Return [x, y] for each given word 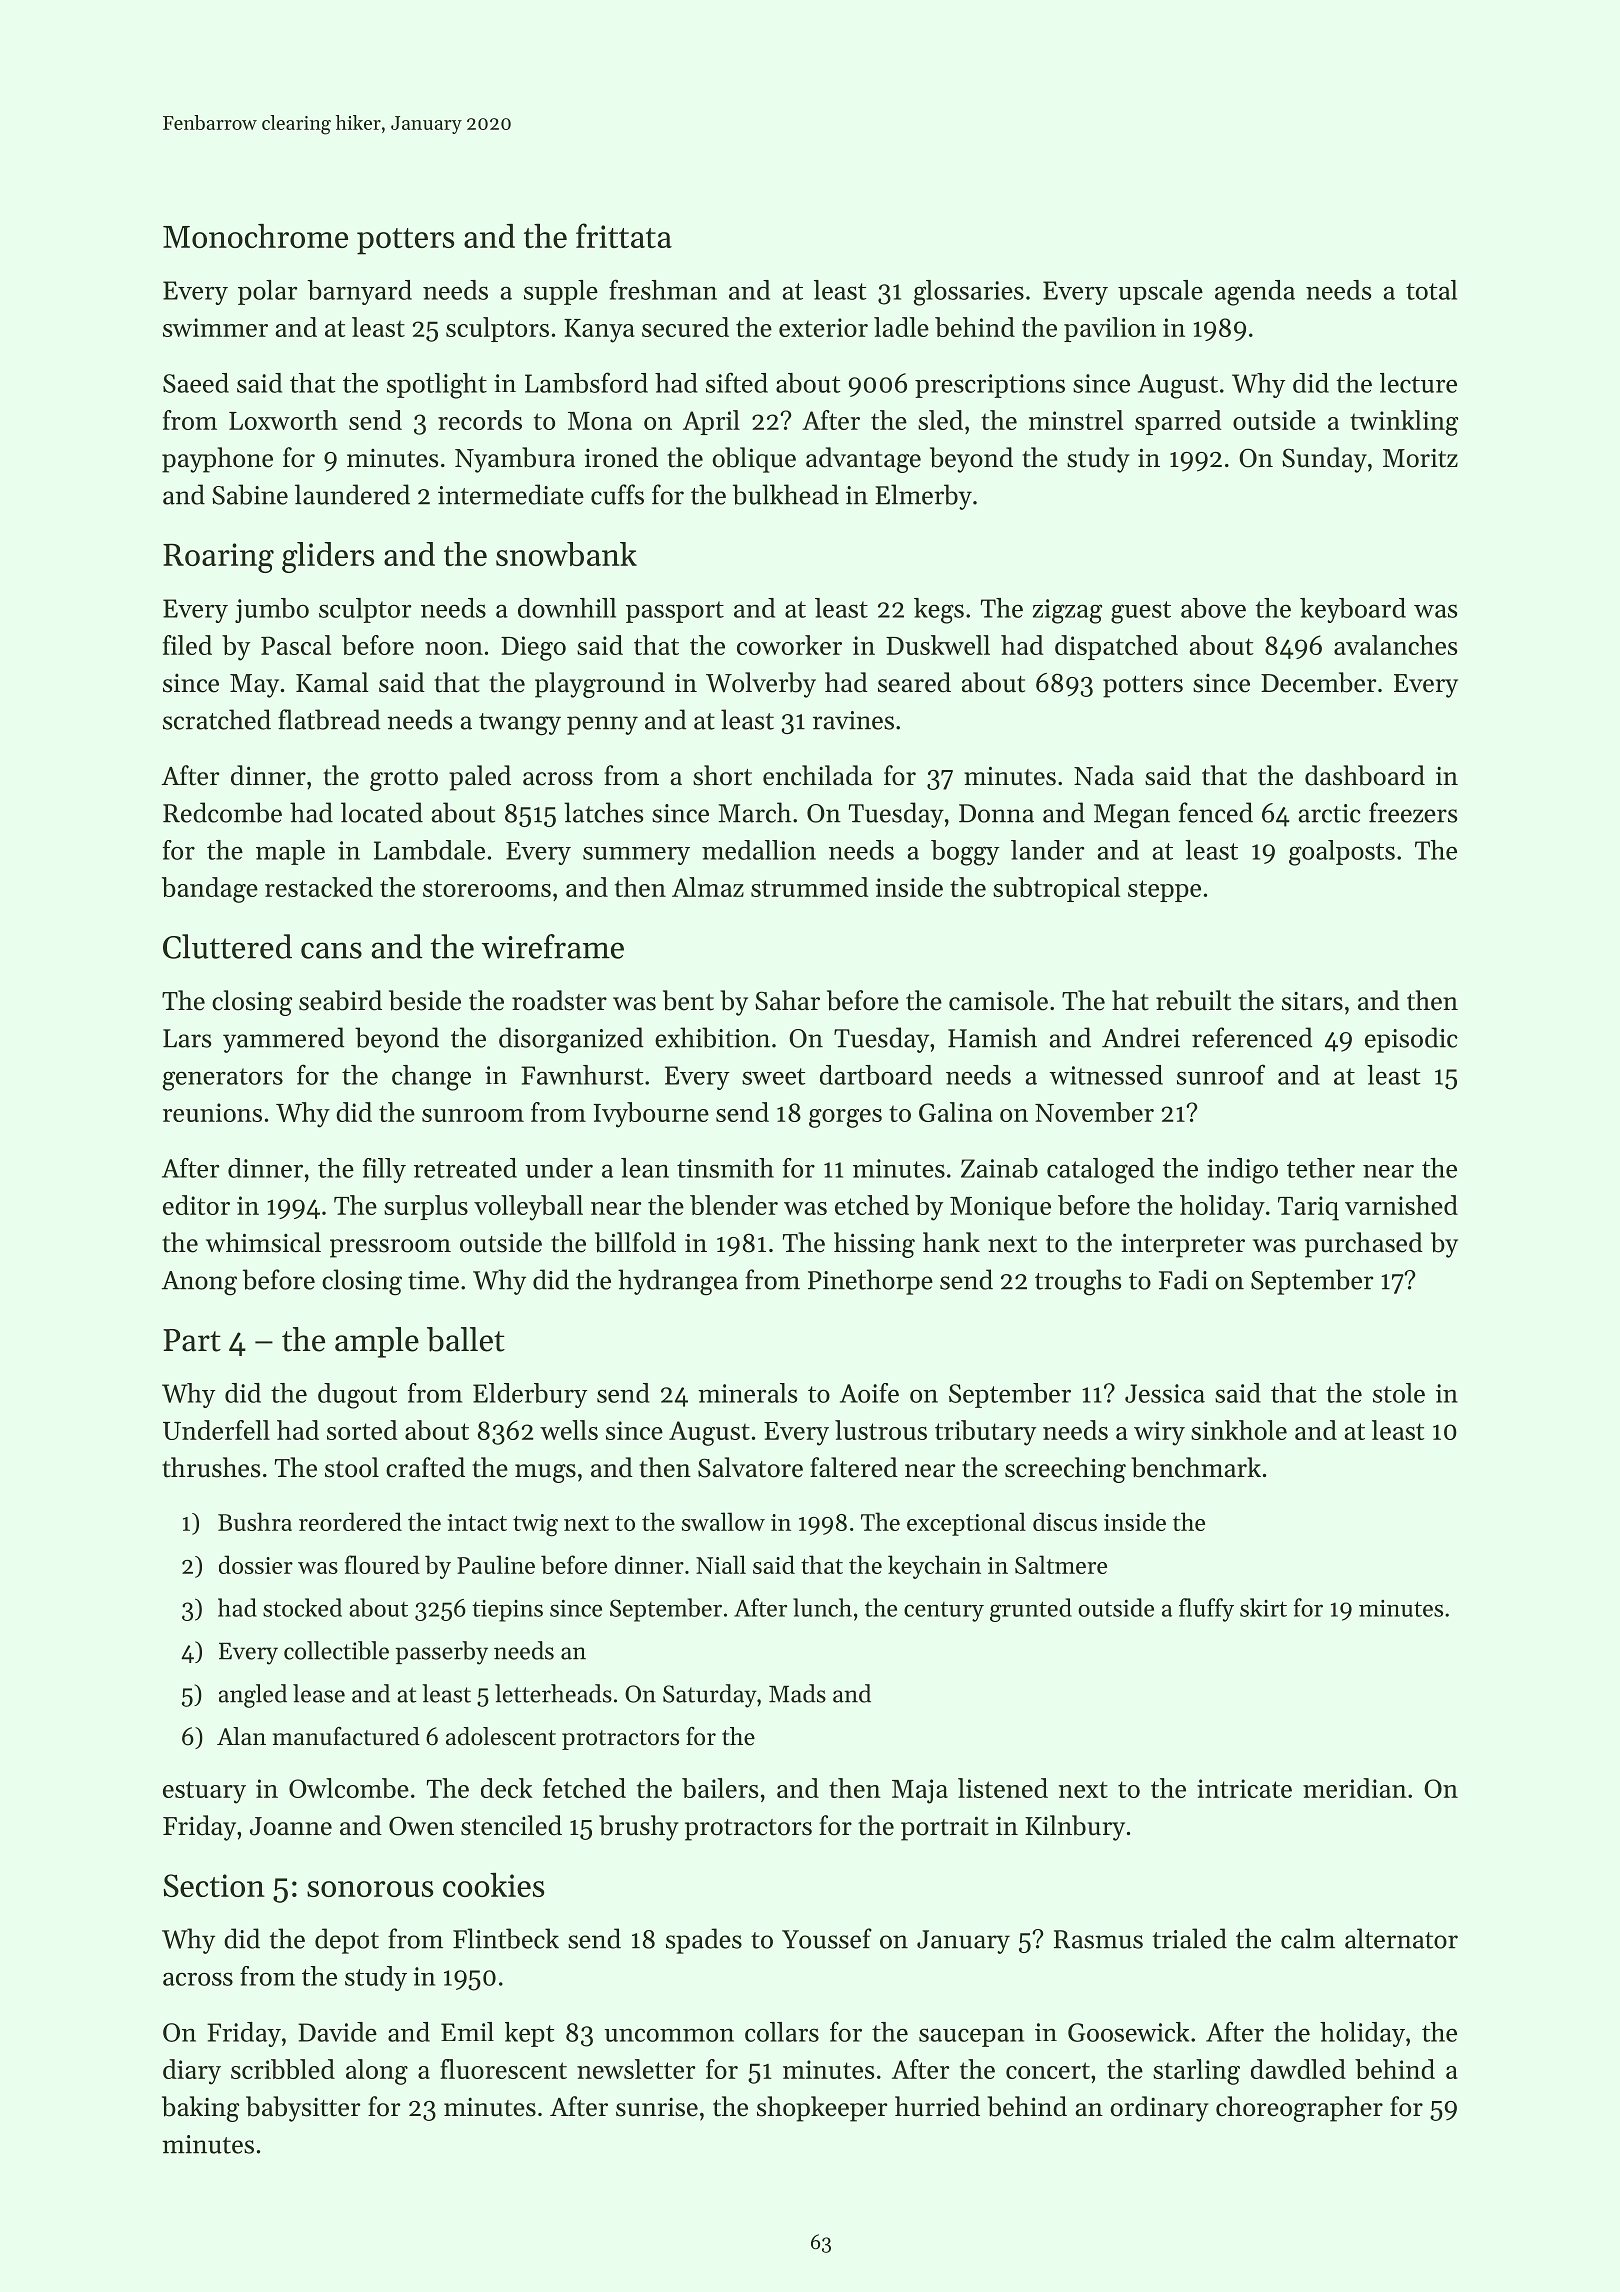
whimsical [263, 1242]
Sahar [787, 1000]
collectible [336, 1650]
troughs [1078, 1282]
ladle [901, 327]
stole [1399, 1393]
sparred [1178, 422]
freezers [1413, 812]
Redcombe [222, 812]
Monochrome [255, 236]
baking [200, 2109]
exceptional [966, 1524]
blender [734, 1205]
